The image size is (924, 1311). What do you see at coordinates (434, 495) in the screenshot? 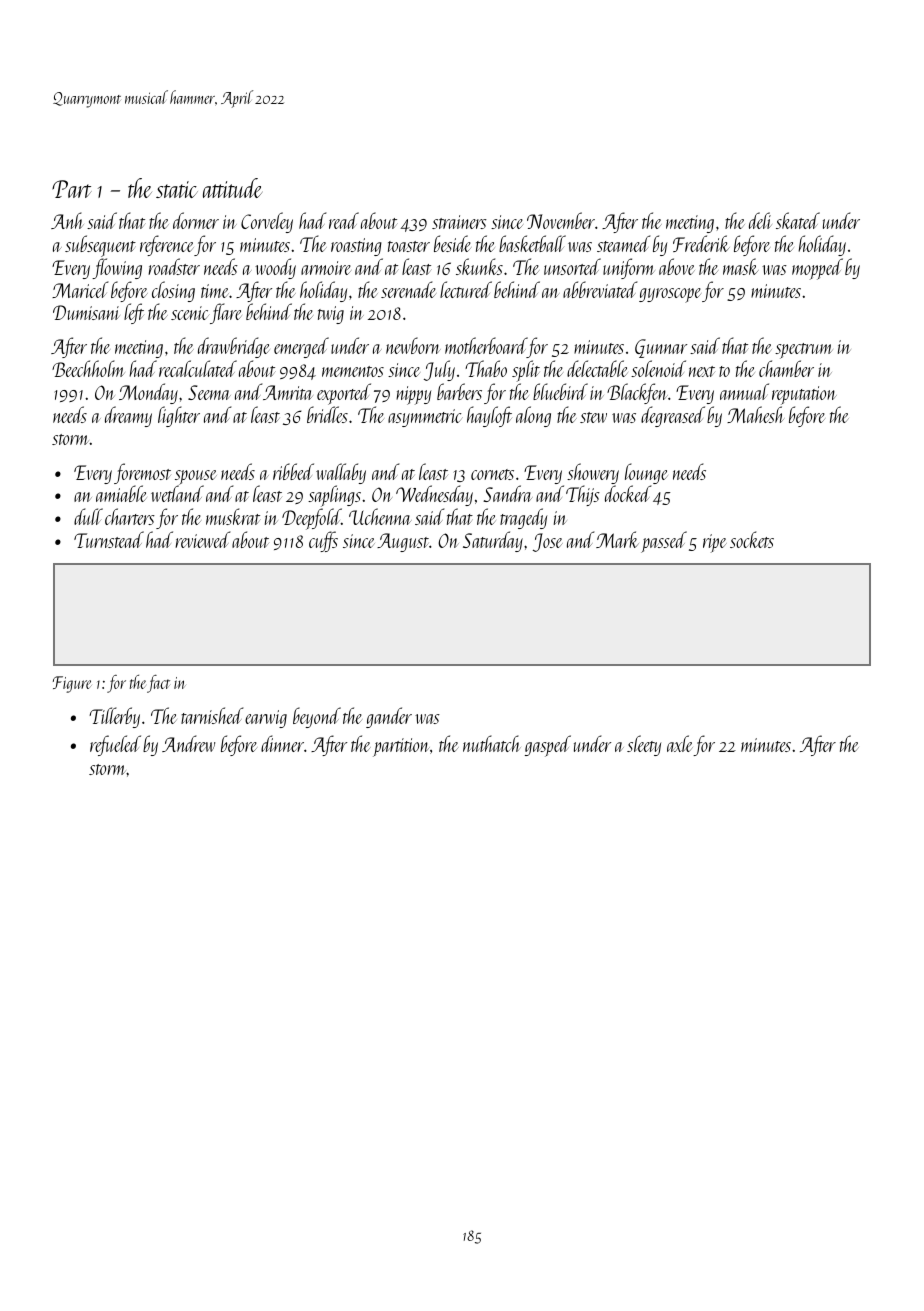
I see `Wednesday` at bounding box center [434, 495].
